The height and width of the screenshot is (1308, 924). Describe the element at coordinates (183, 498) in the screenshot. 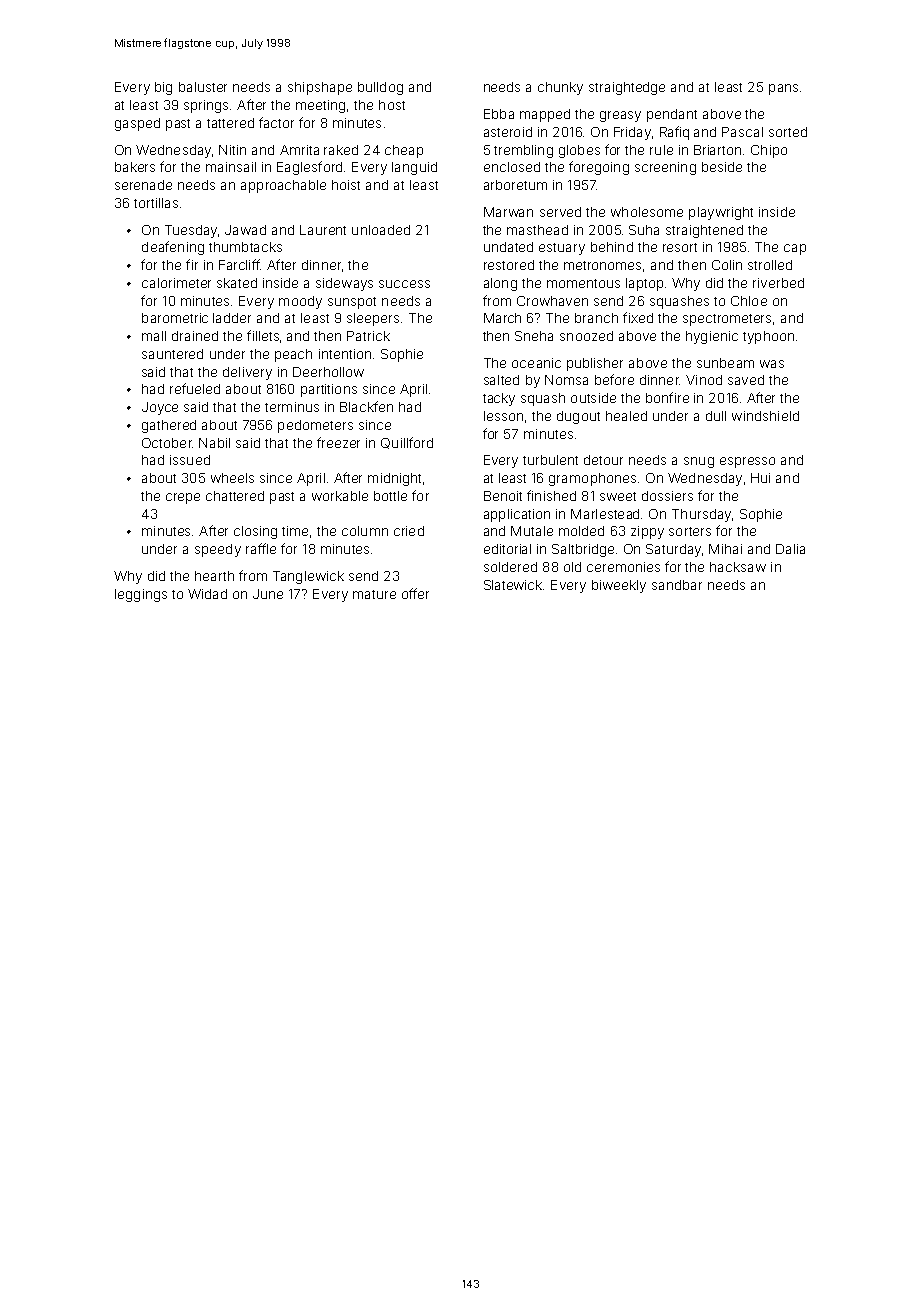

I see `crepe` at that location.
